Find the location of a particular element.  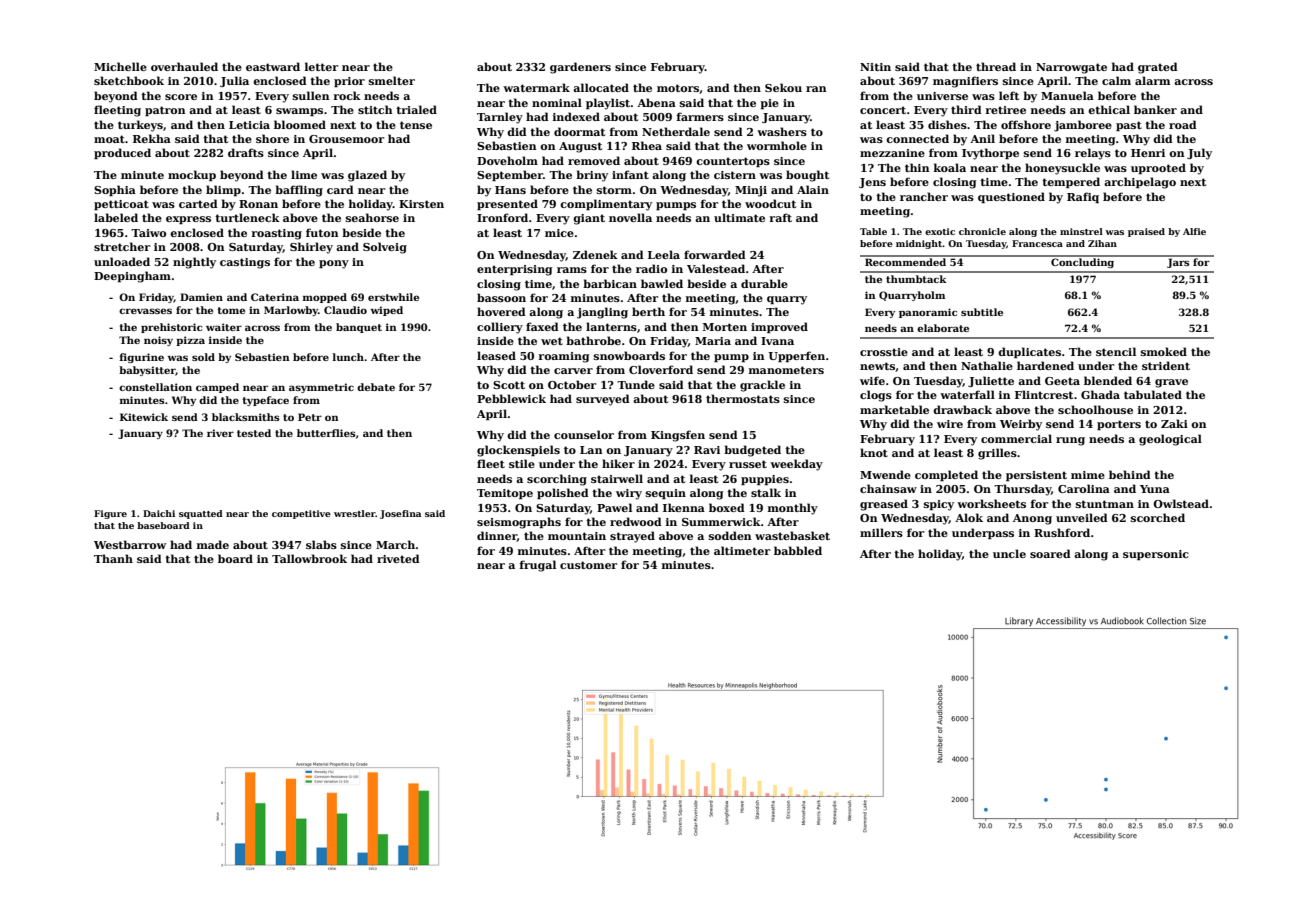

grilles is located at coordinates (997, 454).
